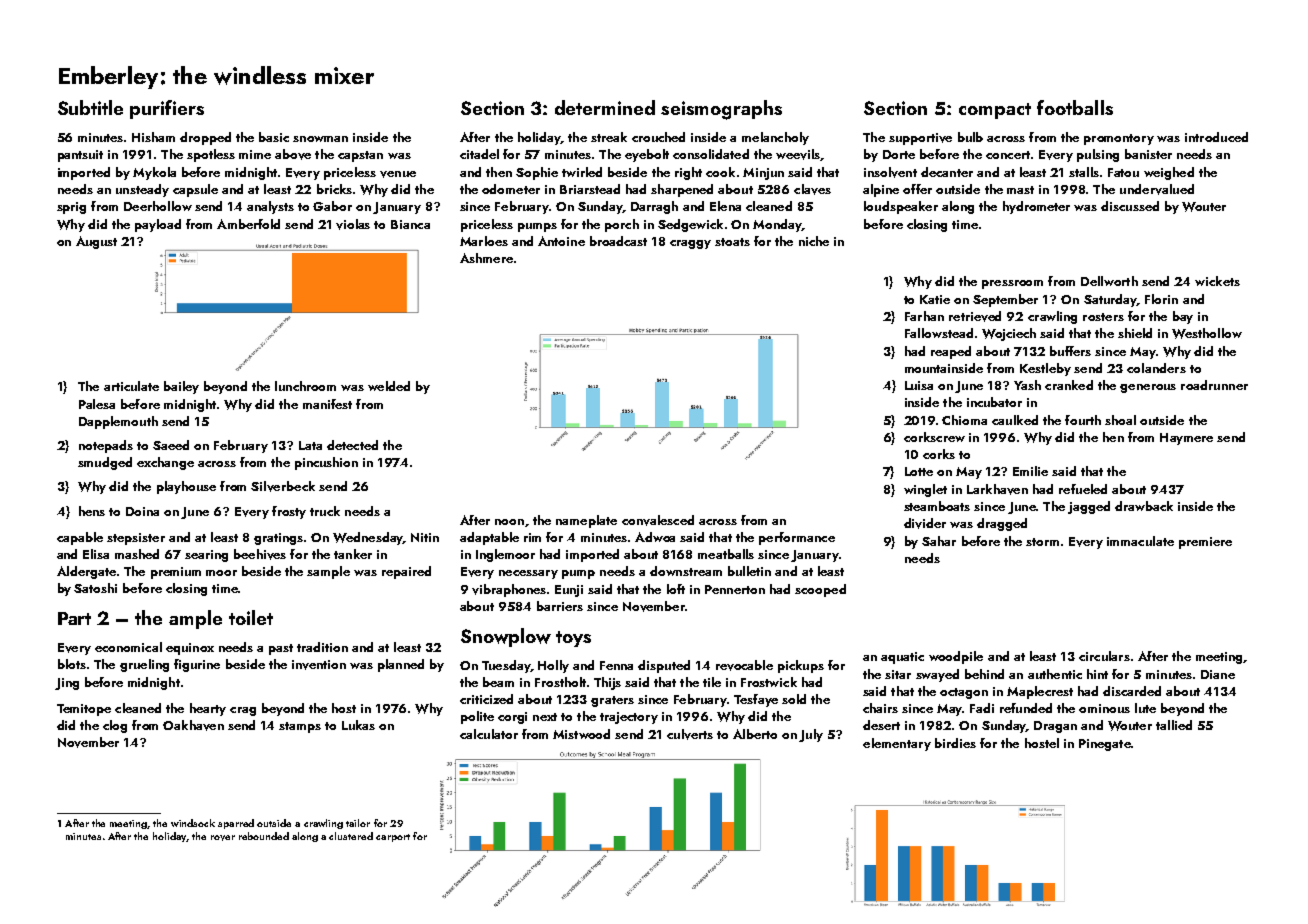  What do you see at coordinates (167, 109) in the screenshot?
I see `purifiers` at bounding box center [167, 109].
